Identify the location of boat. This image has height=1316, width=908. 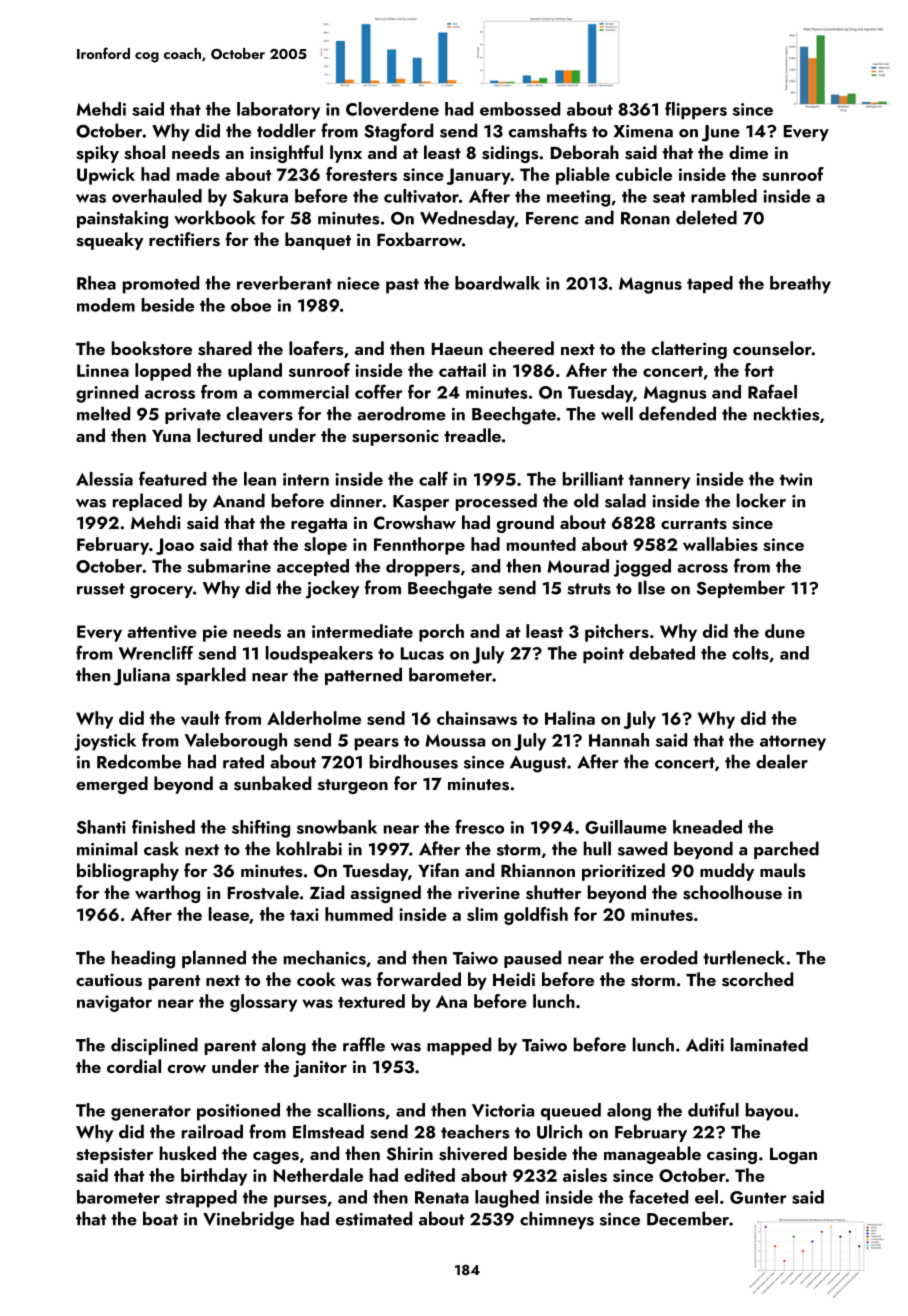
(160, 1218).
